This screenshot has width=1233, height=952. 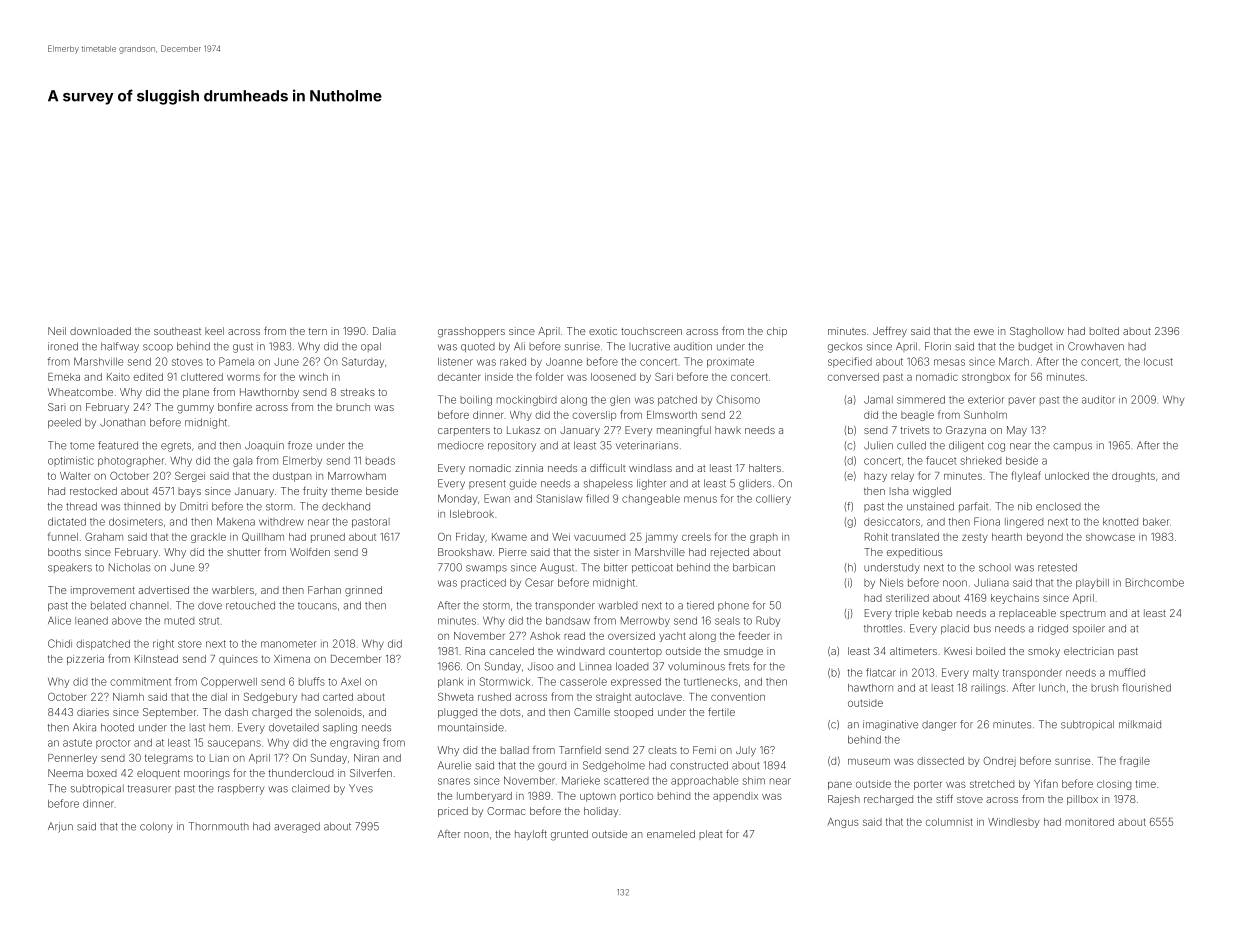 I want to click on deckhand, so click(x=346, y=506).
